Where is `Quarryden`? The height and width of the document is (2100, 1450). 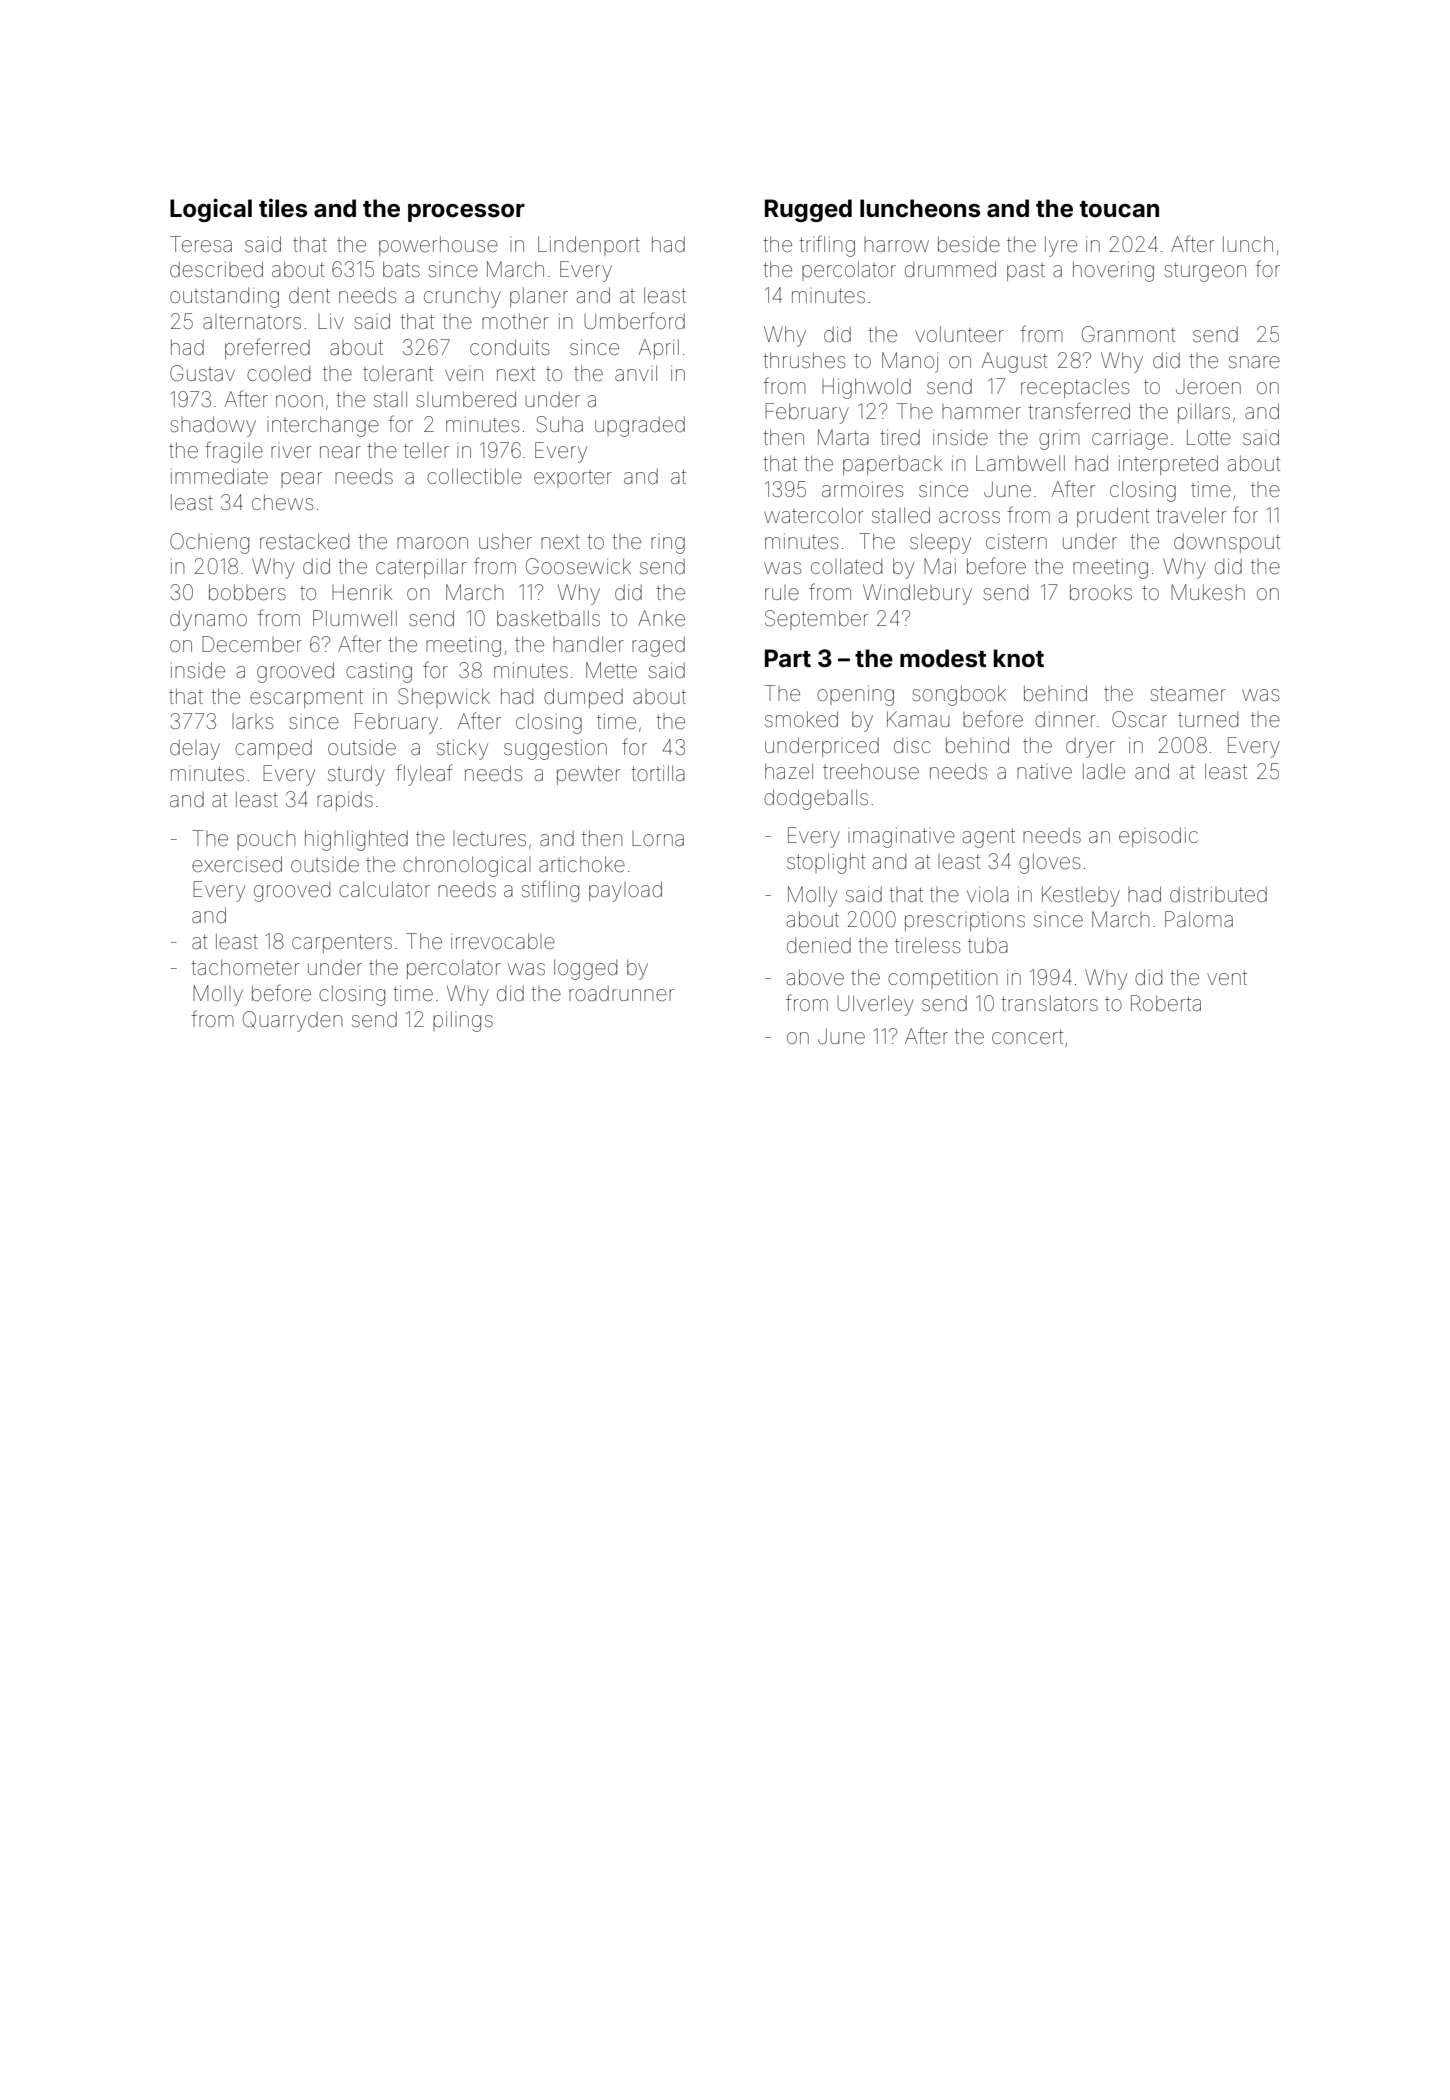
Quarryden is located at coordinates (292, 1021).
